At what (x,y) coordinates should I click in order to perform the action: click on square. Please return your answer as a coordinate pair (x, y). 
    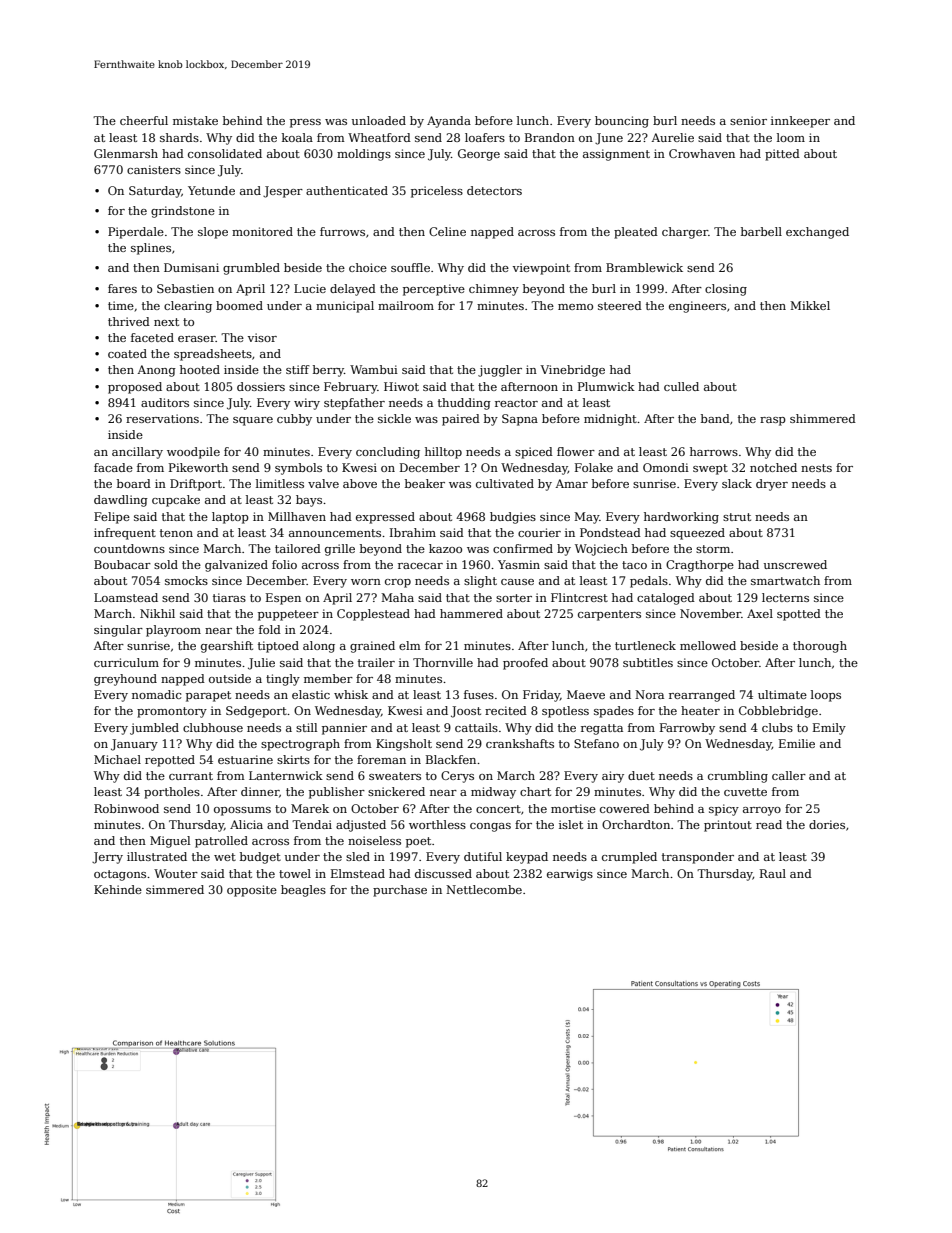
    Looking at the image, I should click on (253, 421).
